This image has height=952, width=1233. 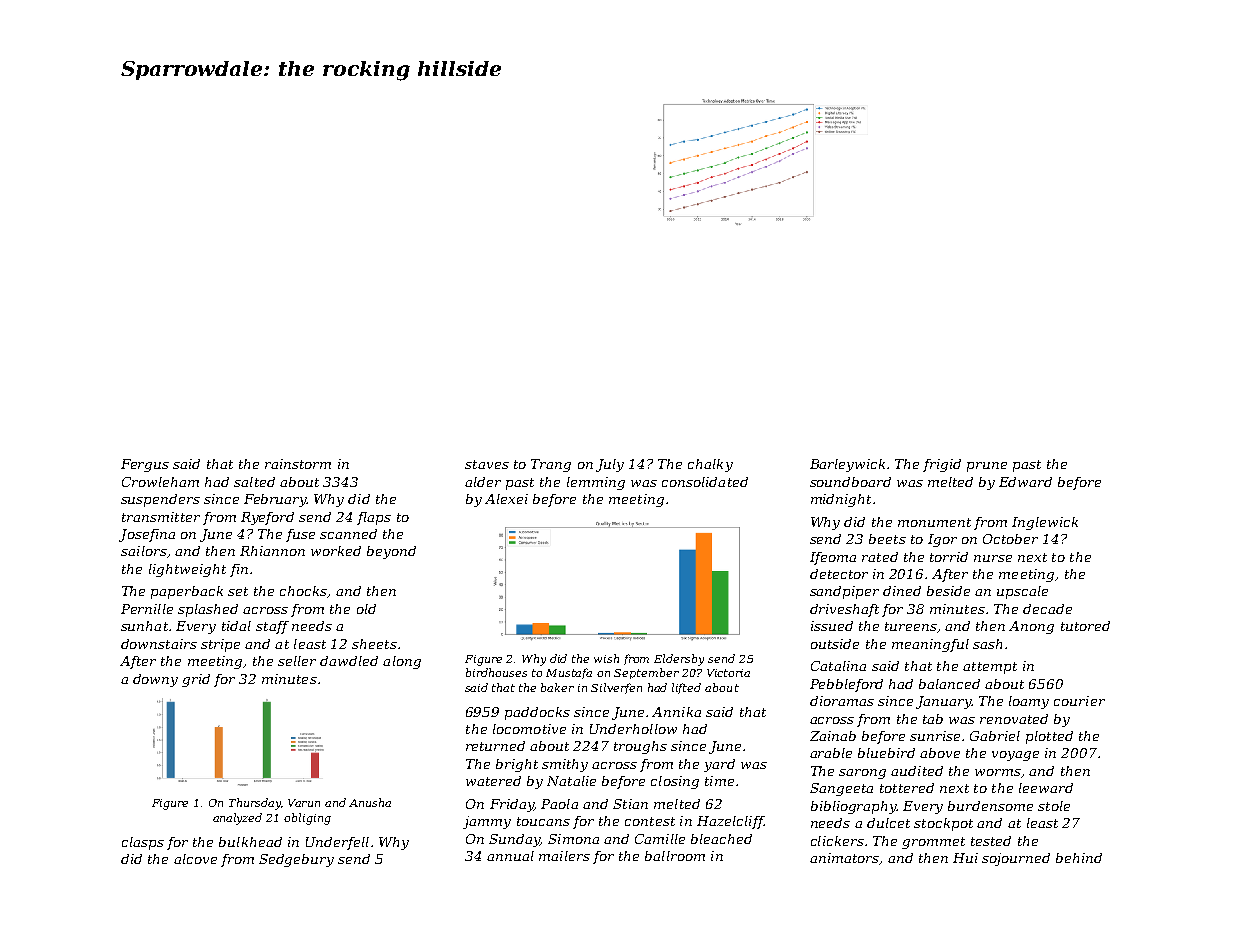 What do you see at coordinates (835, 644) in the image?
I see `outside` at bounding box center [835, 644].
